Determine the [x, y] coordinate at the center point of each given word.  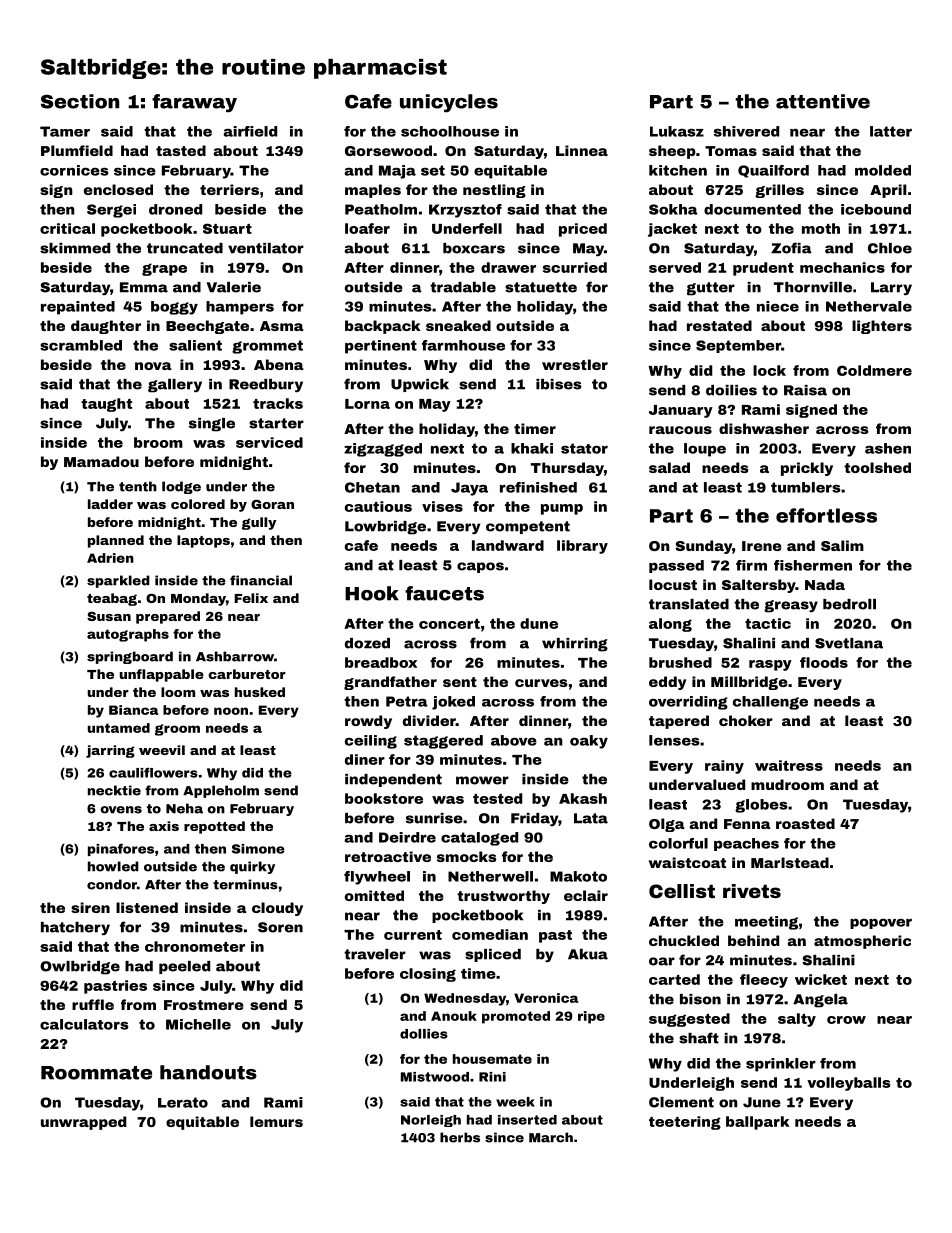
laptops [203, 541]
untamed [119, 728]
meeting [766, 923]
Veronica [546, 998]
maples [373, 191]
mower [482, 780]
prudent [763, 269]
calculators [84, 1024]
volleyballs [849, 1084]
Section [80, 101]
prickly [807, 469]
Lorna [367, 404]
